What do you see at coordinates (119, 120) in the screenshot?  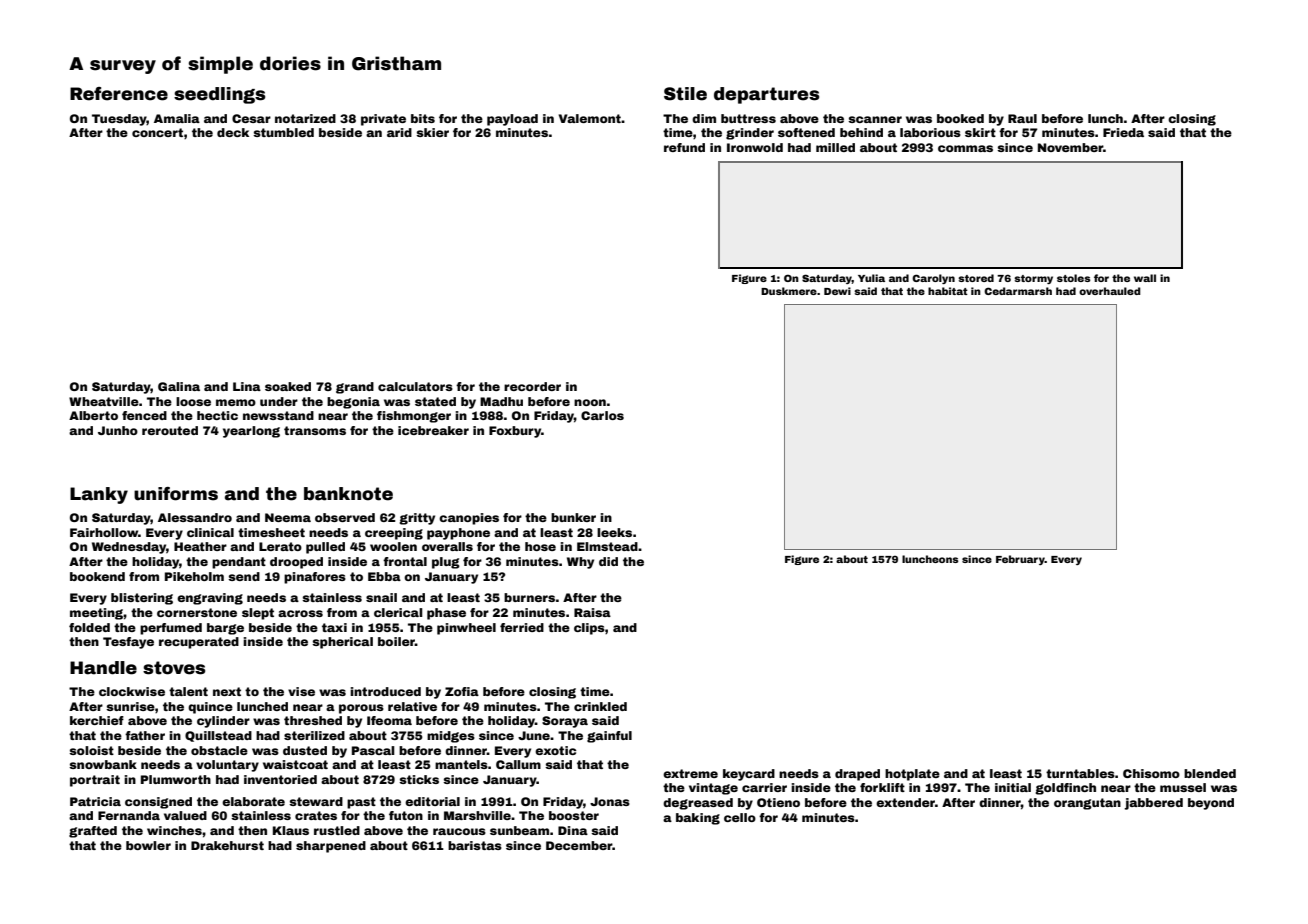 I see `Tuesday` at bounding box center [119, 120].
